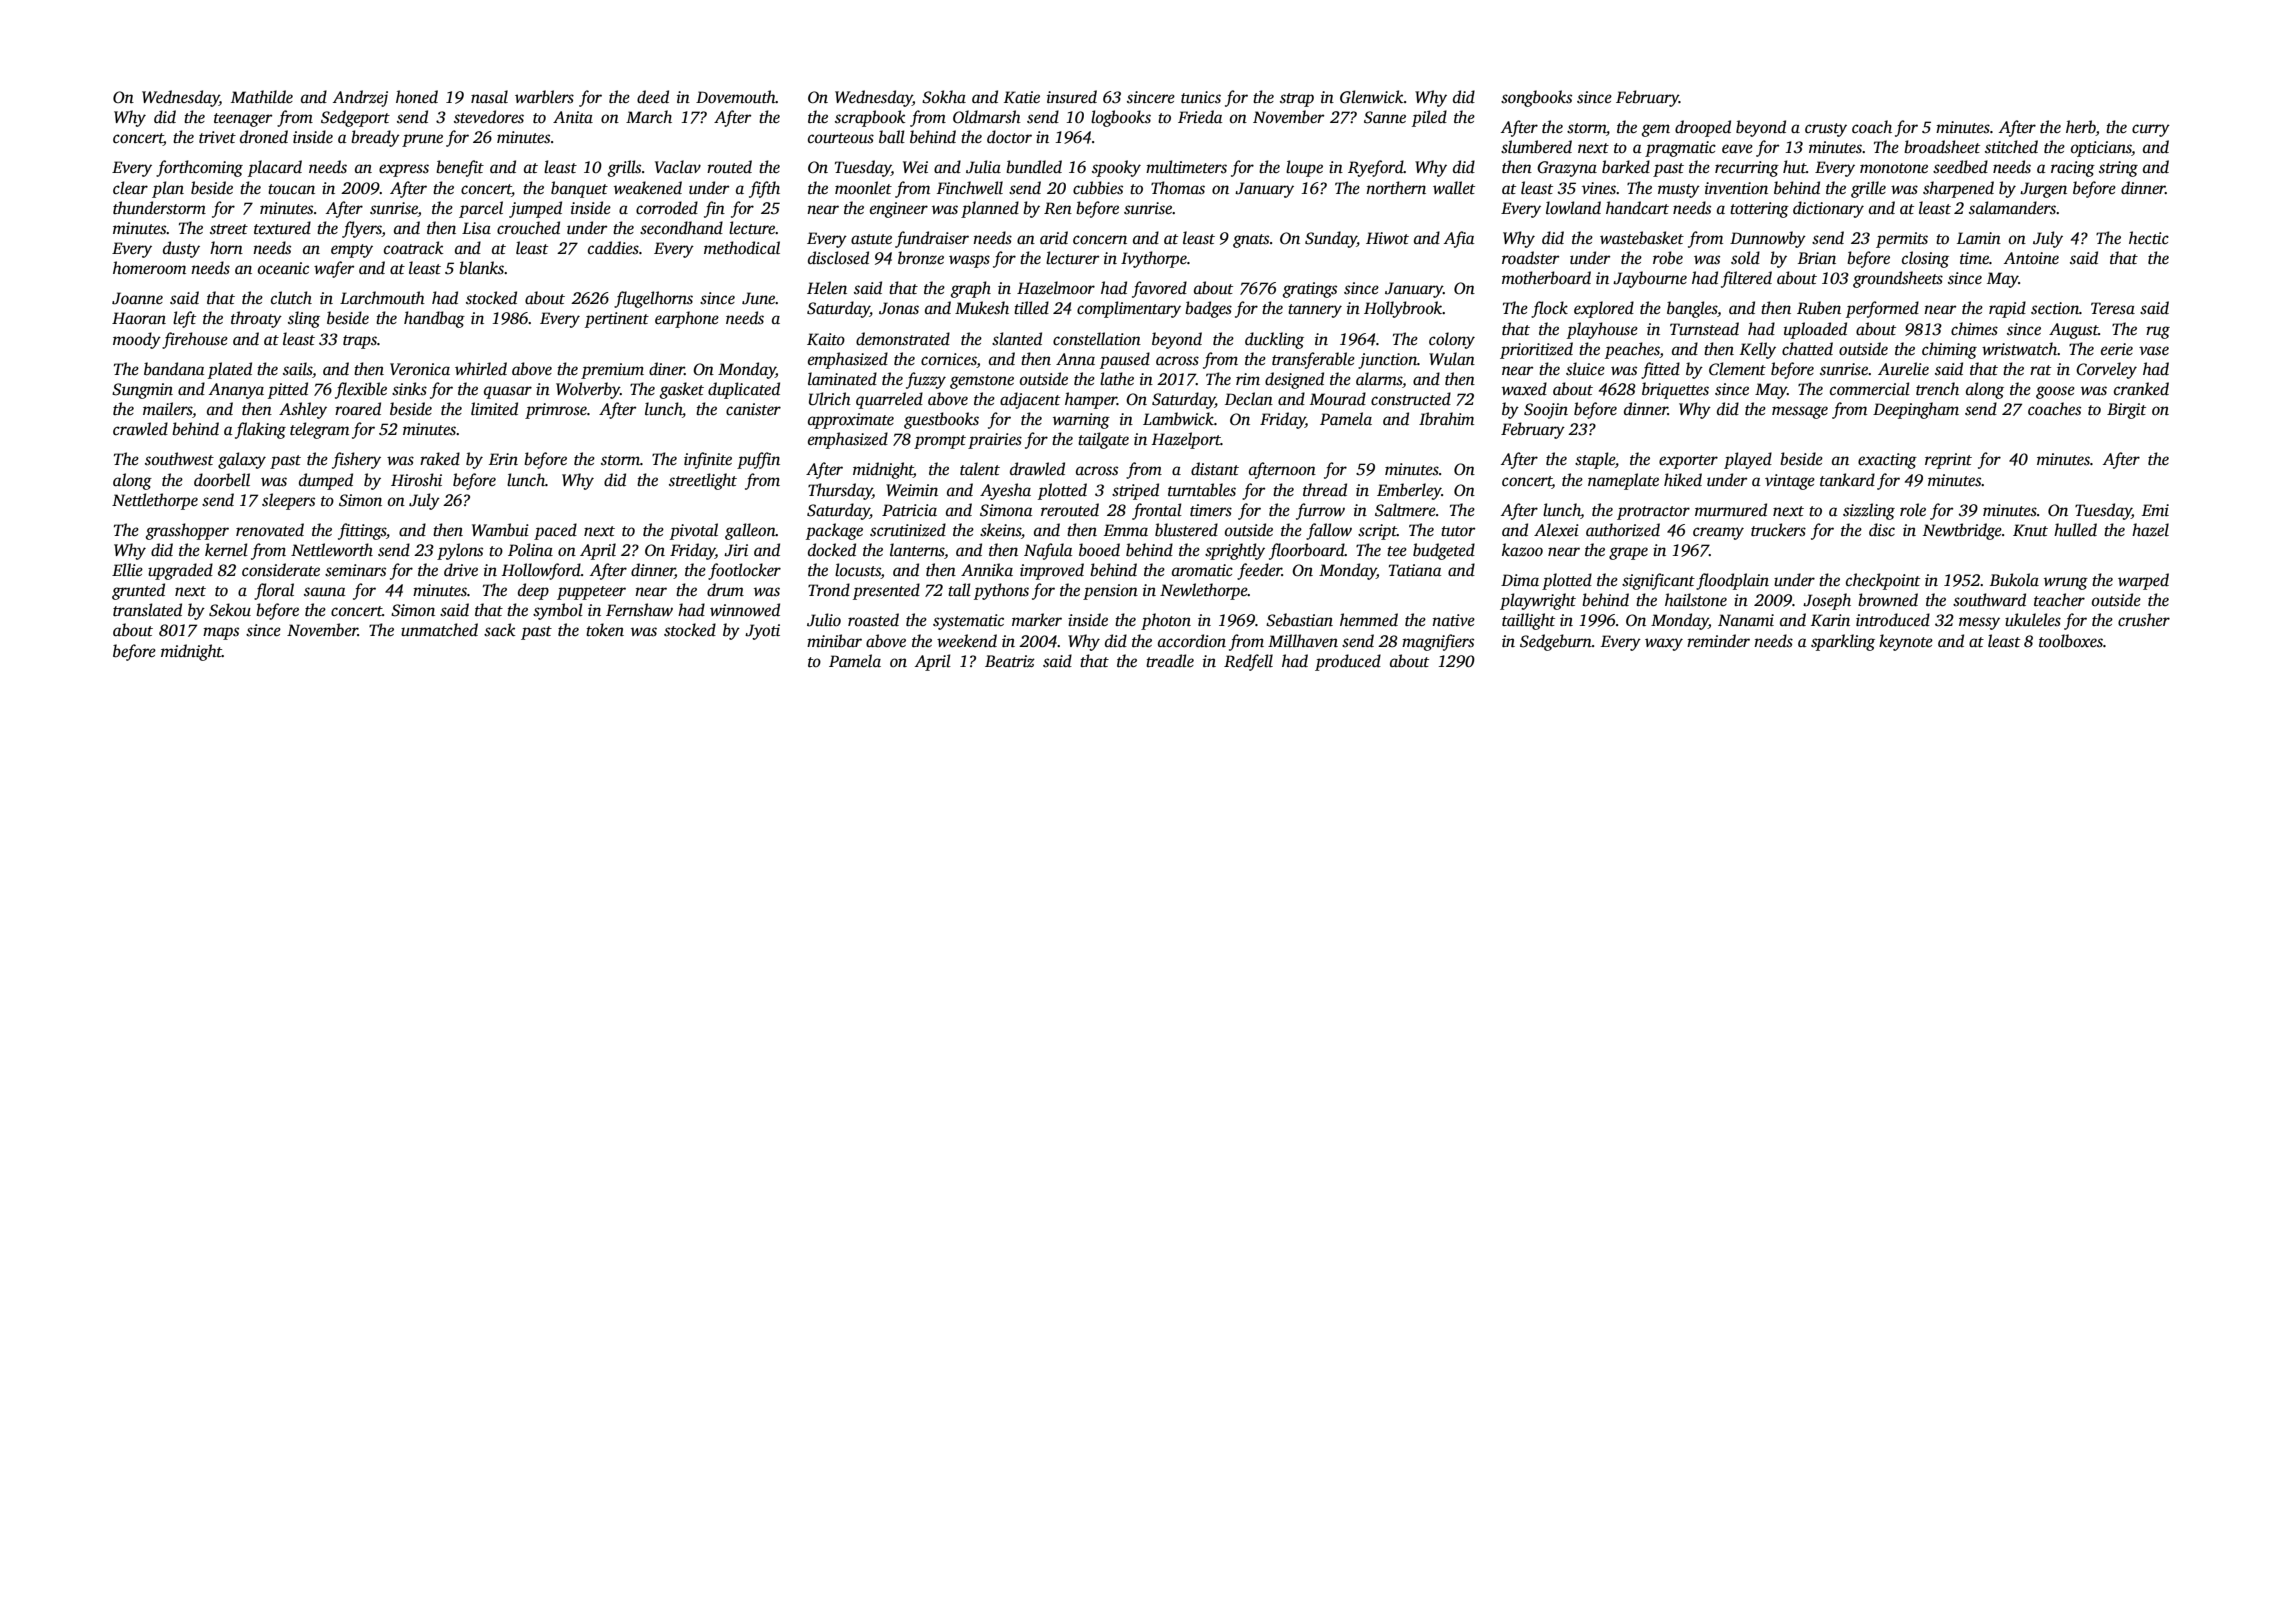  I want to click on lathe, so click(1117, 379).
